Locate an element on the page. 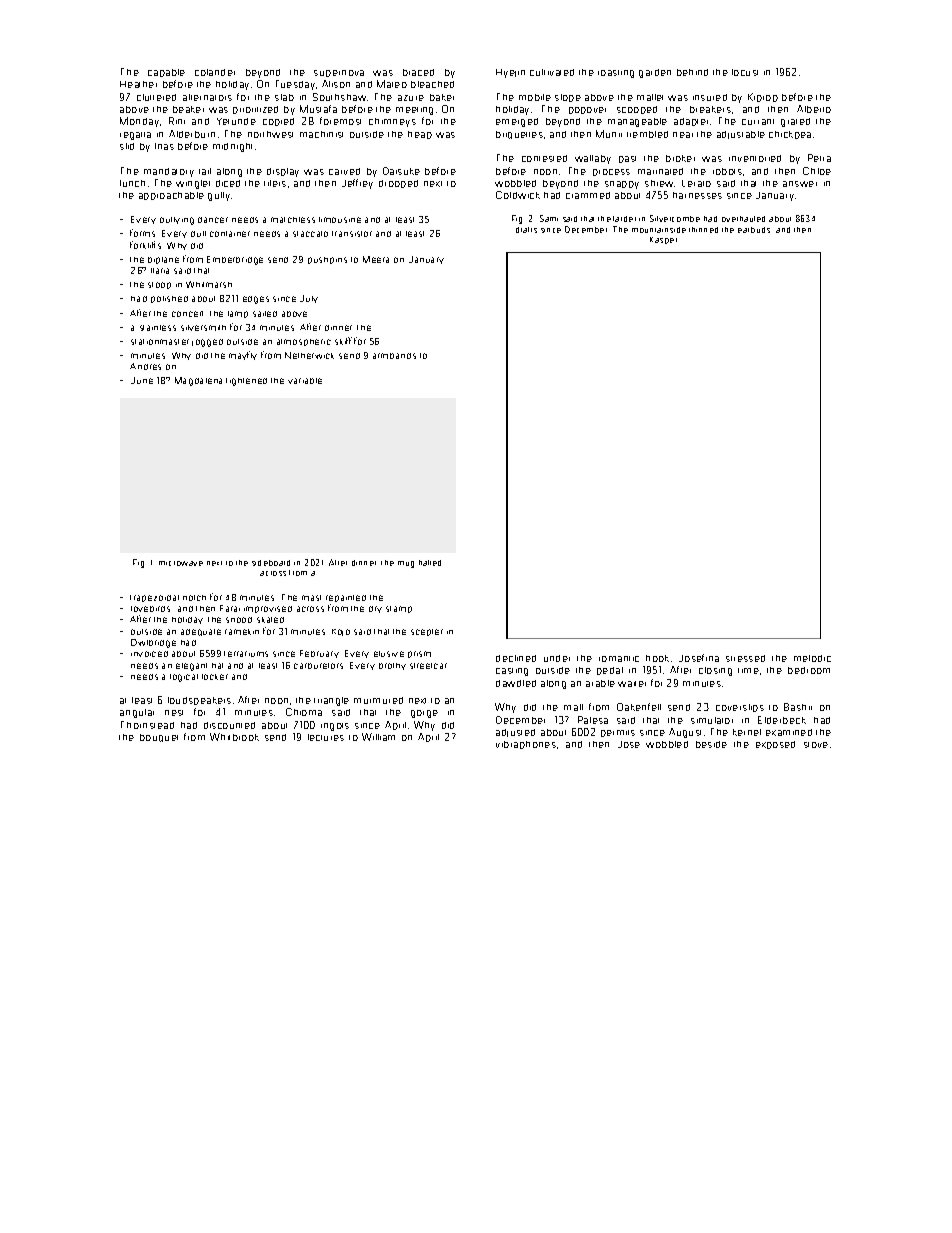 The image size is (952, 1233). brothy is located at coordinates (392, 666).
